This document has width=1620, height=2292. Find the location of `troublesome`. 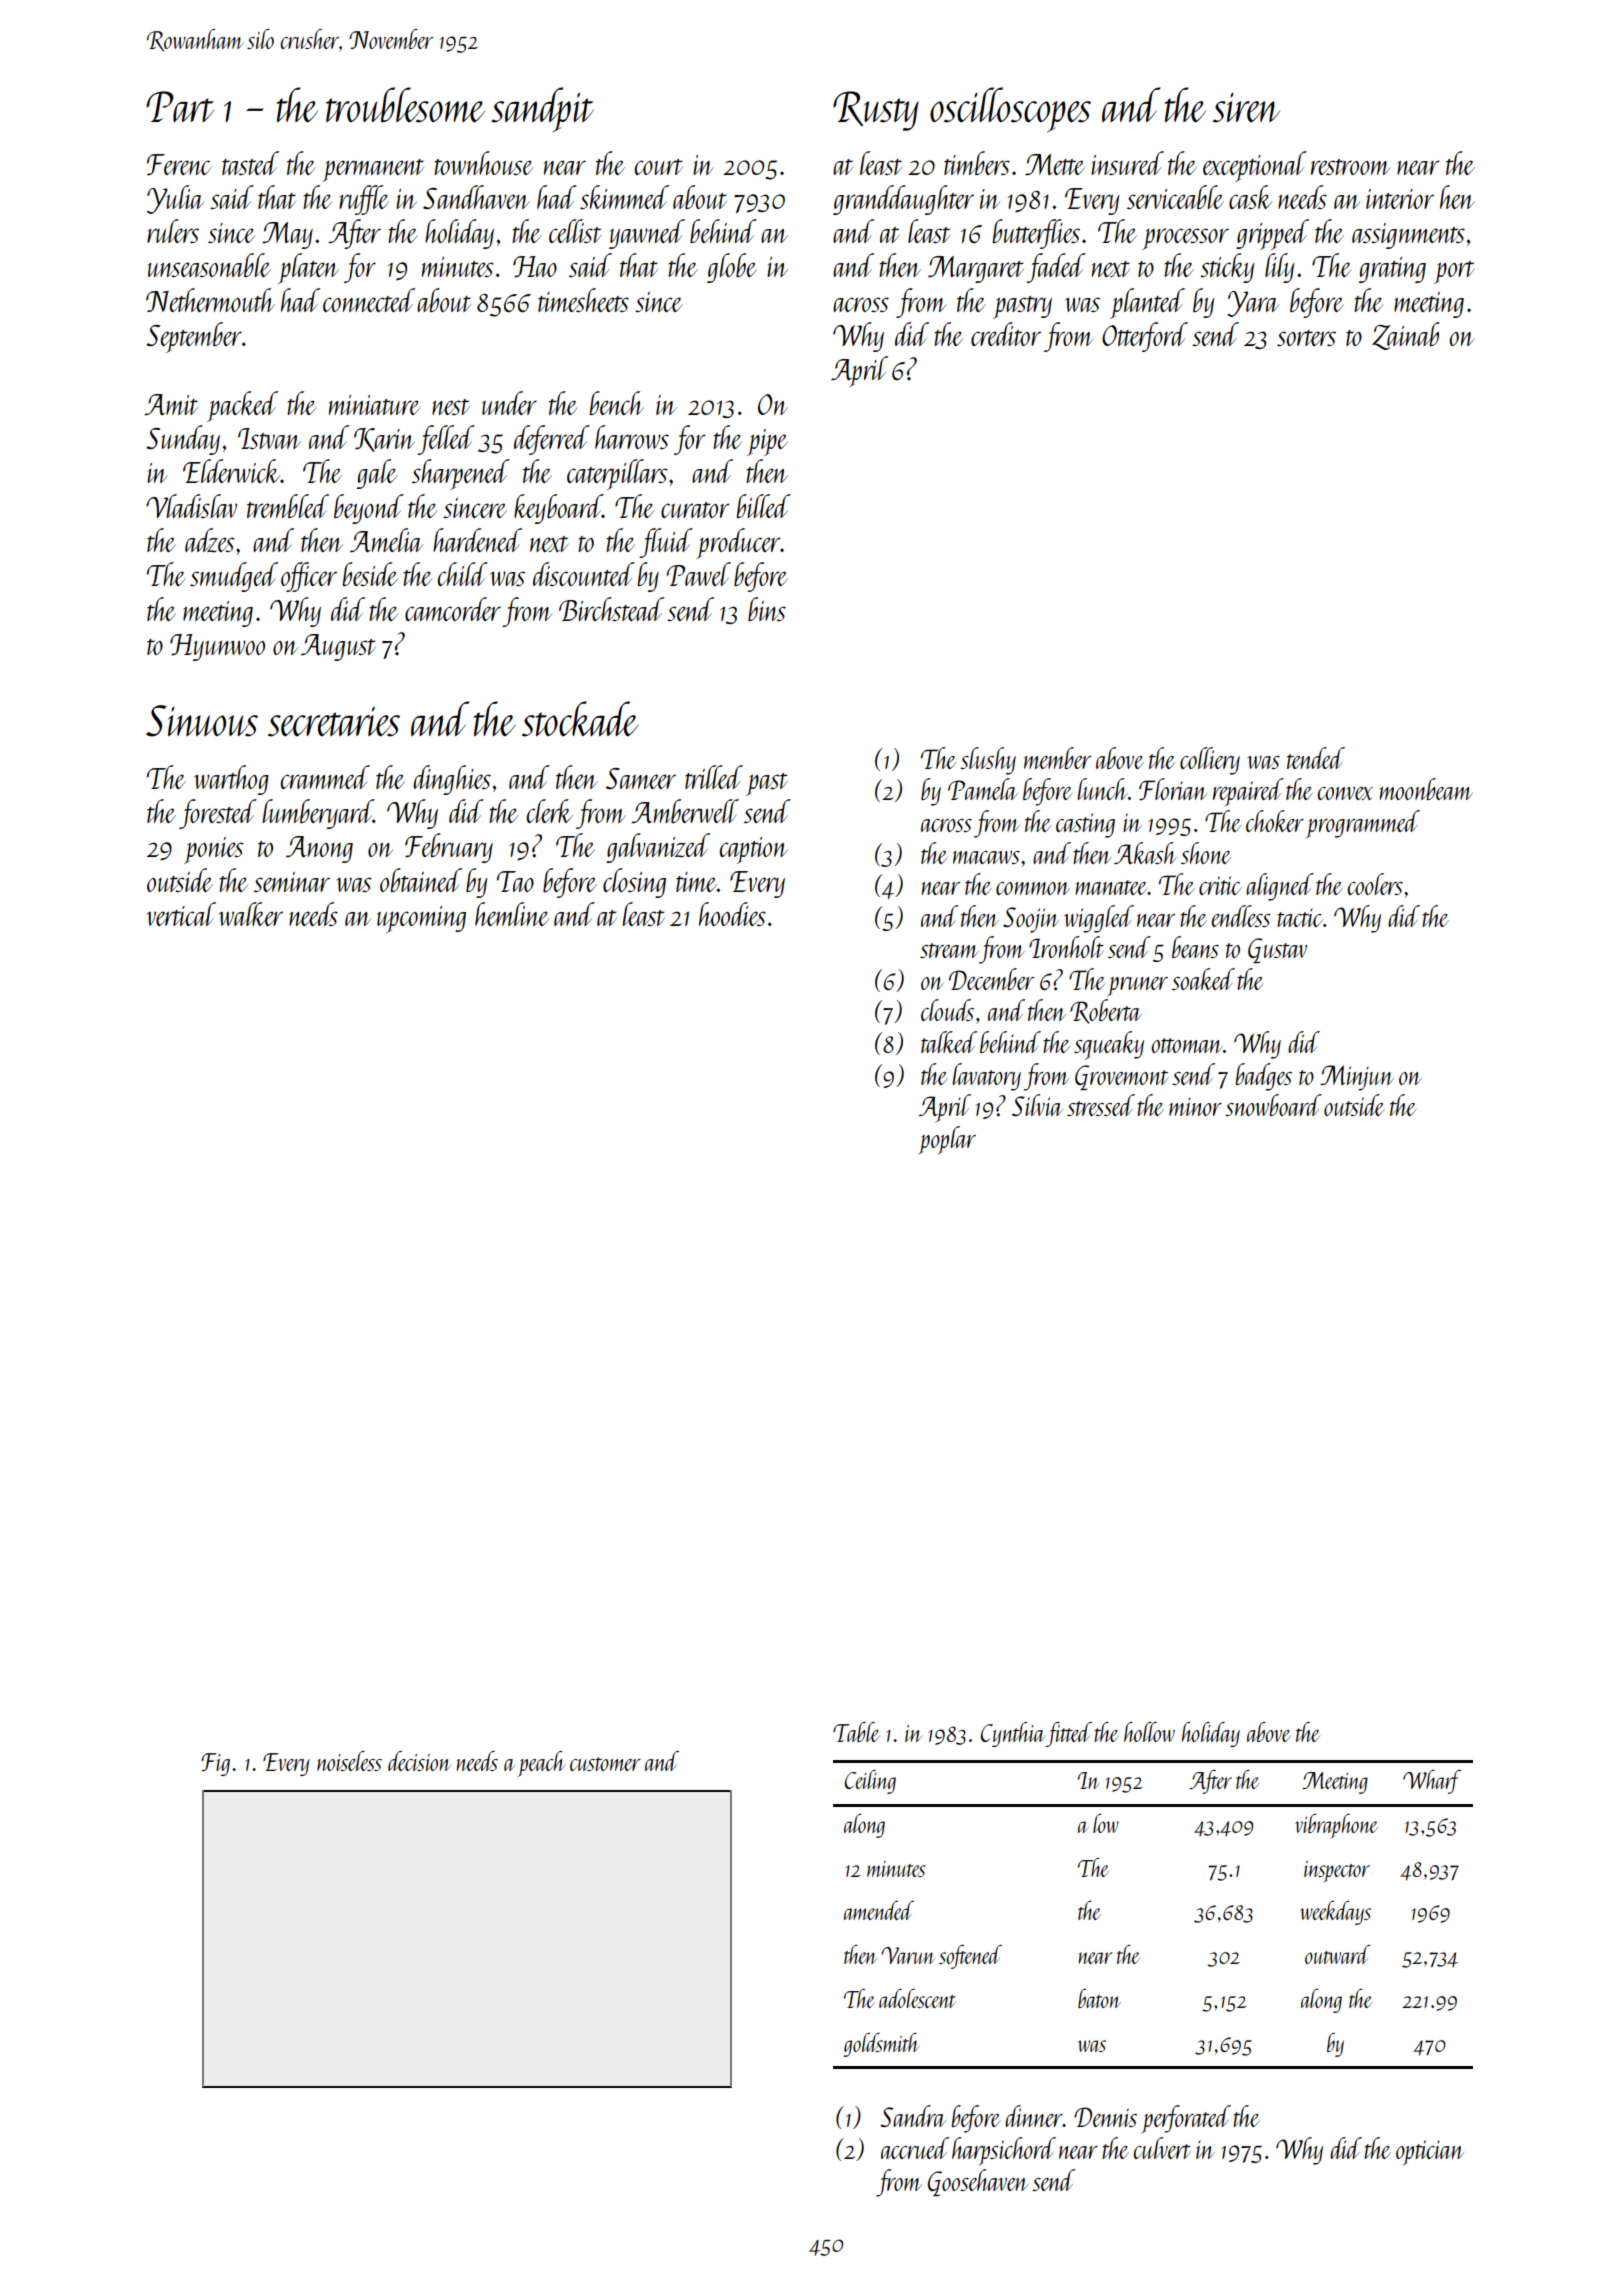

troublesome is located at coordinates (405, 105).
